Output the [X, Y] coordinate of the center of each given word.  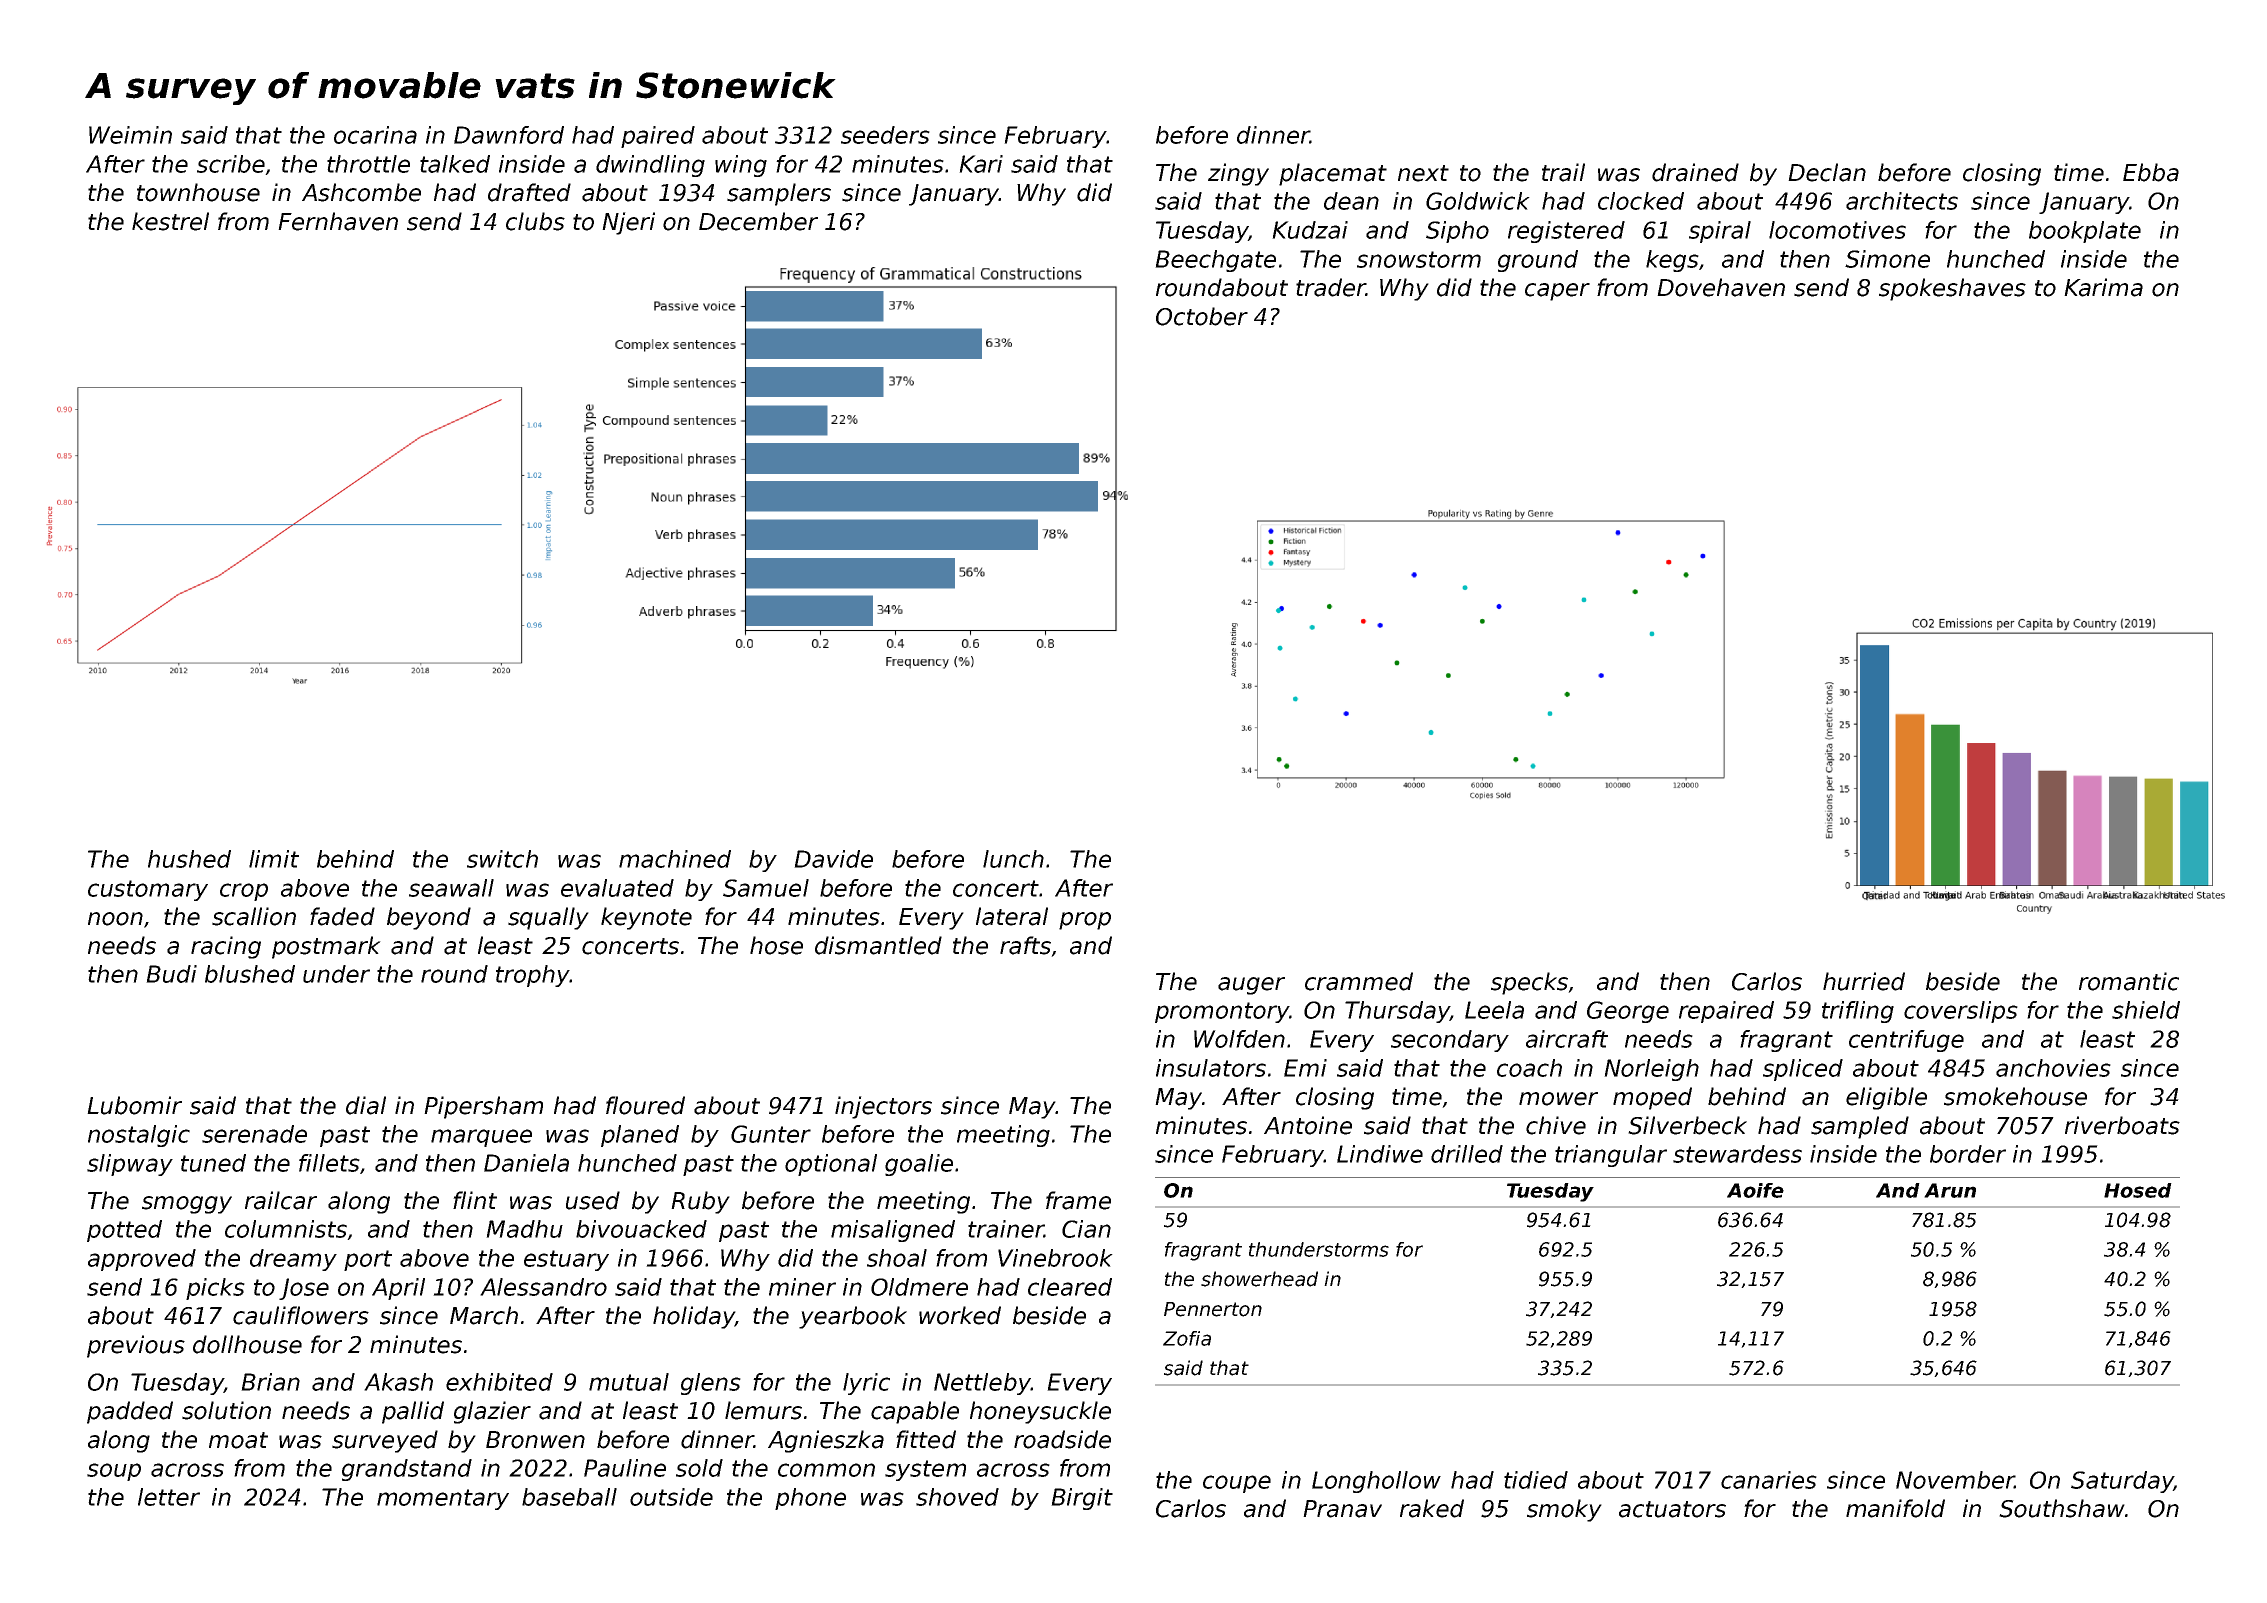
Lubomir [134, 1105]
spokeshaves [1952, 289]
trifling [1858, 1012]
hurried [1864, 981]
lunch [1013, 859]
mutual [629, 1382]
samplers [779, 194]
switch [502, 859]
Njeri [628, 223]
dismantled [878, 945]
